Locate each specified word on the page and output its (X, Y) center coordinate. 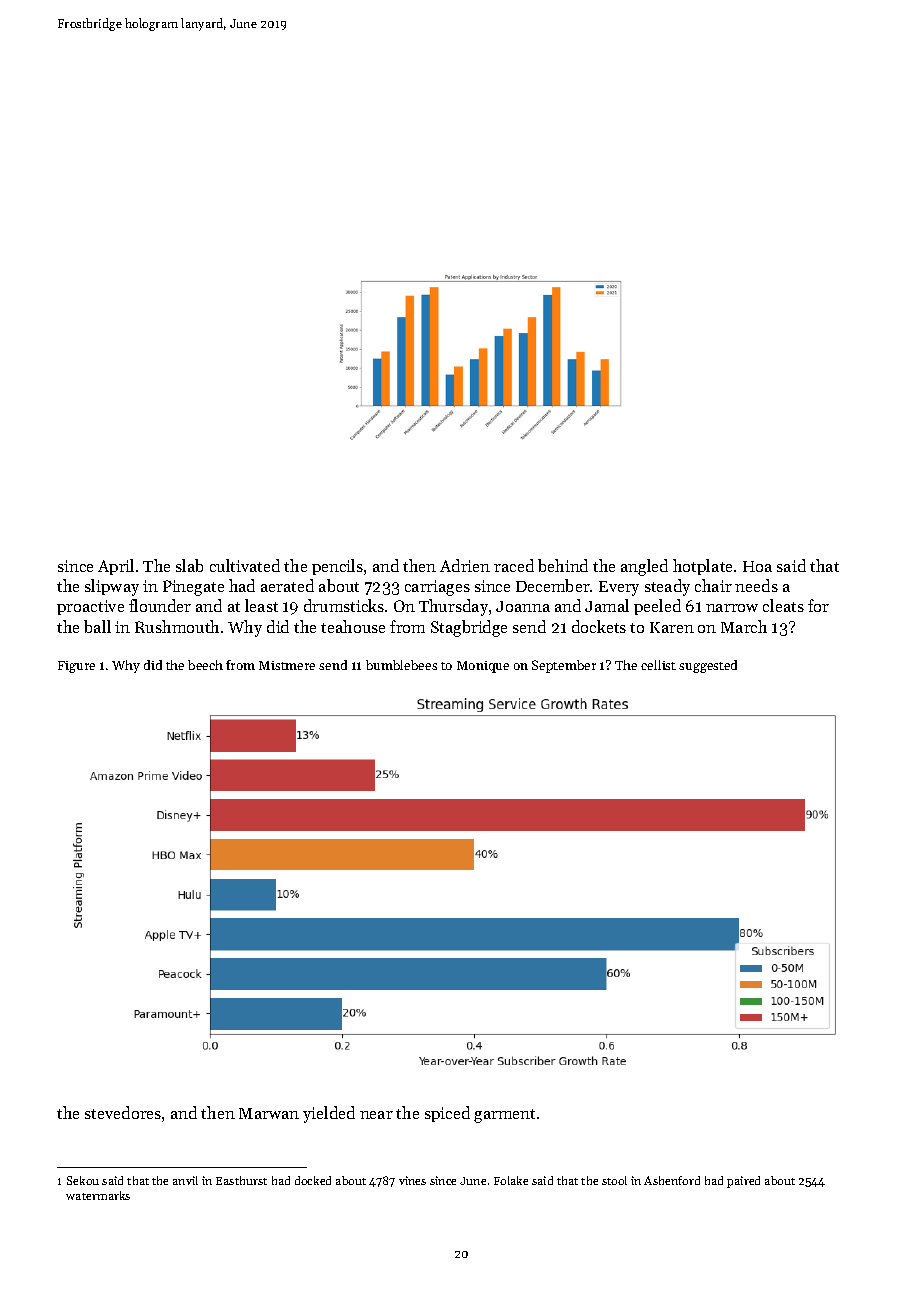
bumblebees (401, 665)
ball (97, 626)
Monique (483, 667)
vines (412, 1180)
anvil (185, 1180)
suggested (708, 666)
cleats (783, 605)
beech (205, 665)
